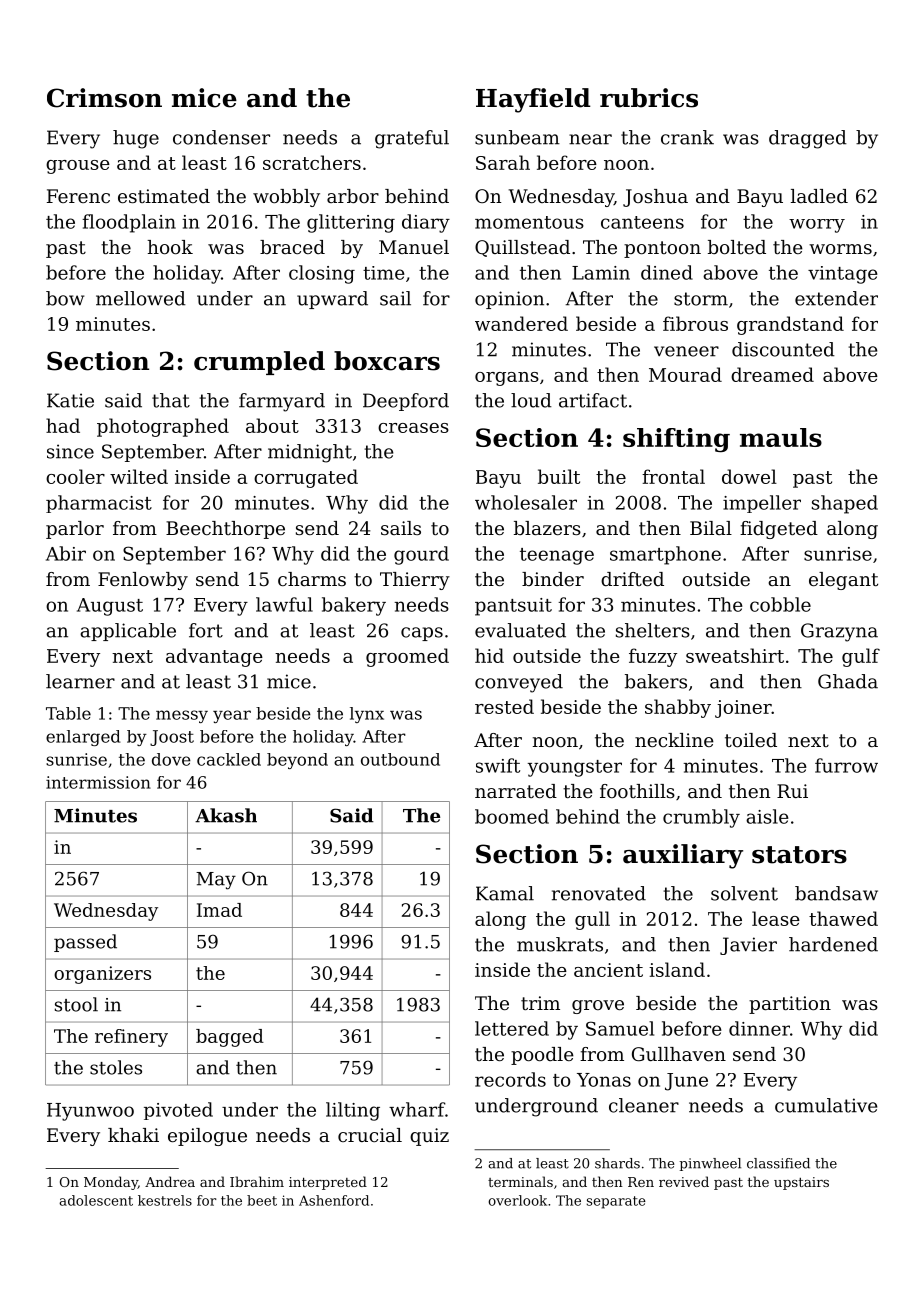  Describe the element at coordinates (735, 655) in the screenshot. I see `sweatshirt` at that location.
